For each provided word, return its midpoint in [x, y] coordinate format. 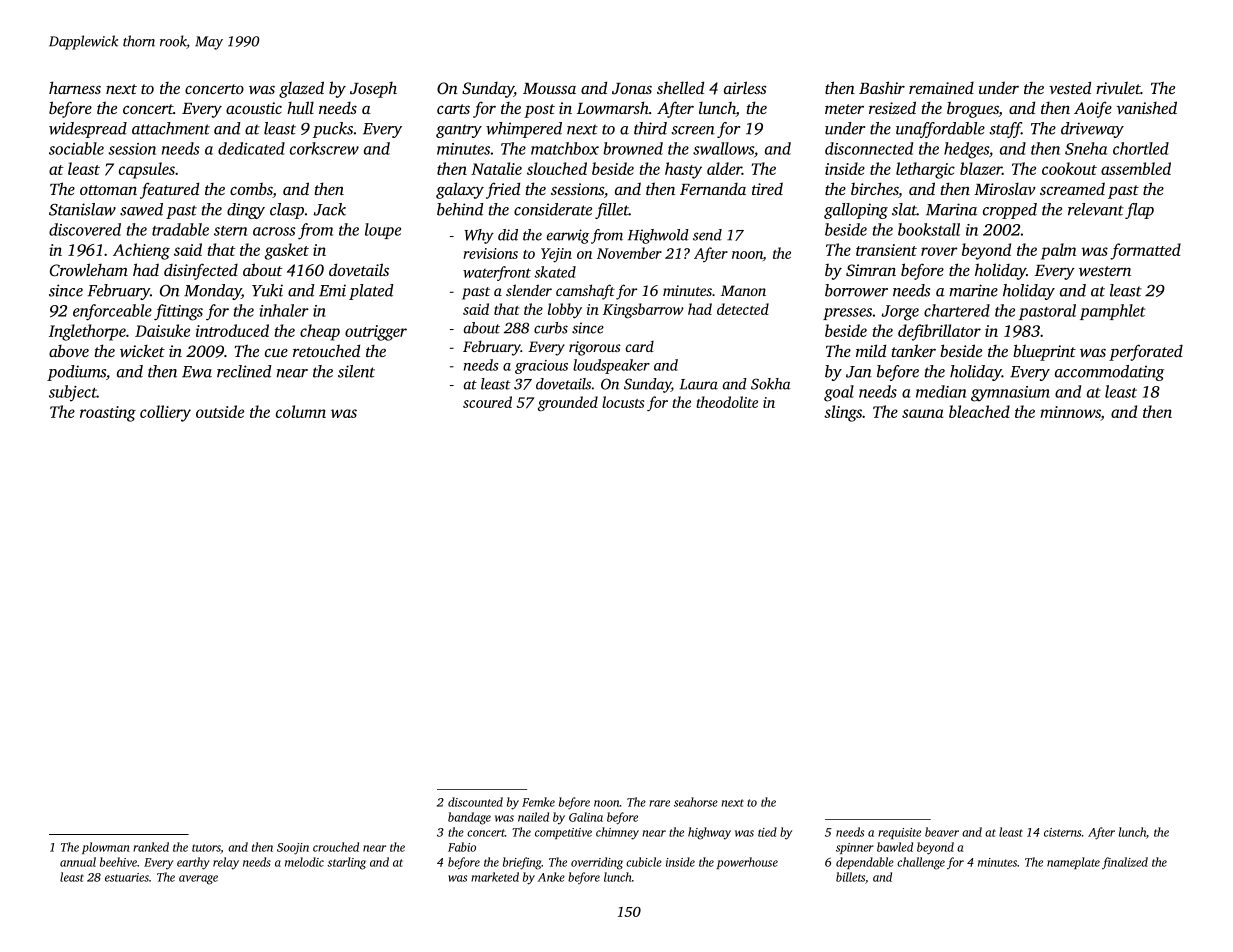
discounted [475, 802]
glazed [301, 89]
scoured [487, 402]
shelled [680, 87]
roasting [108, 414]
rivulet [1118, 88]
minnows [1070, 412]
